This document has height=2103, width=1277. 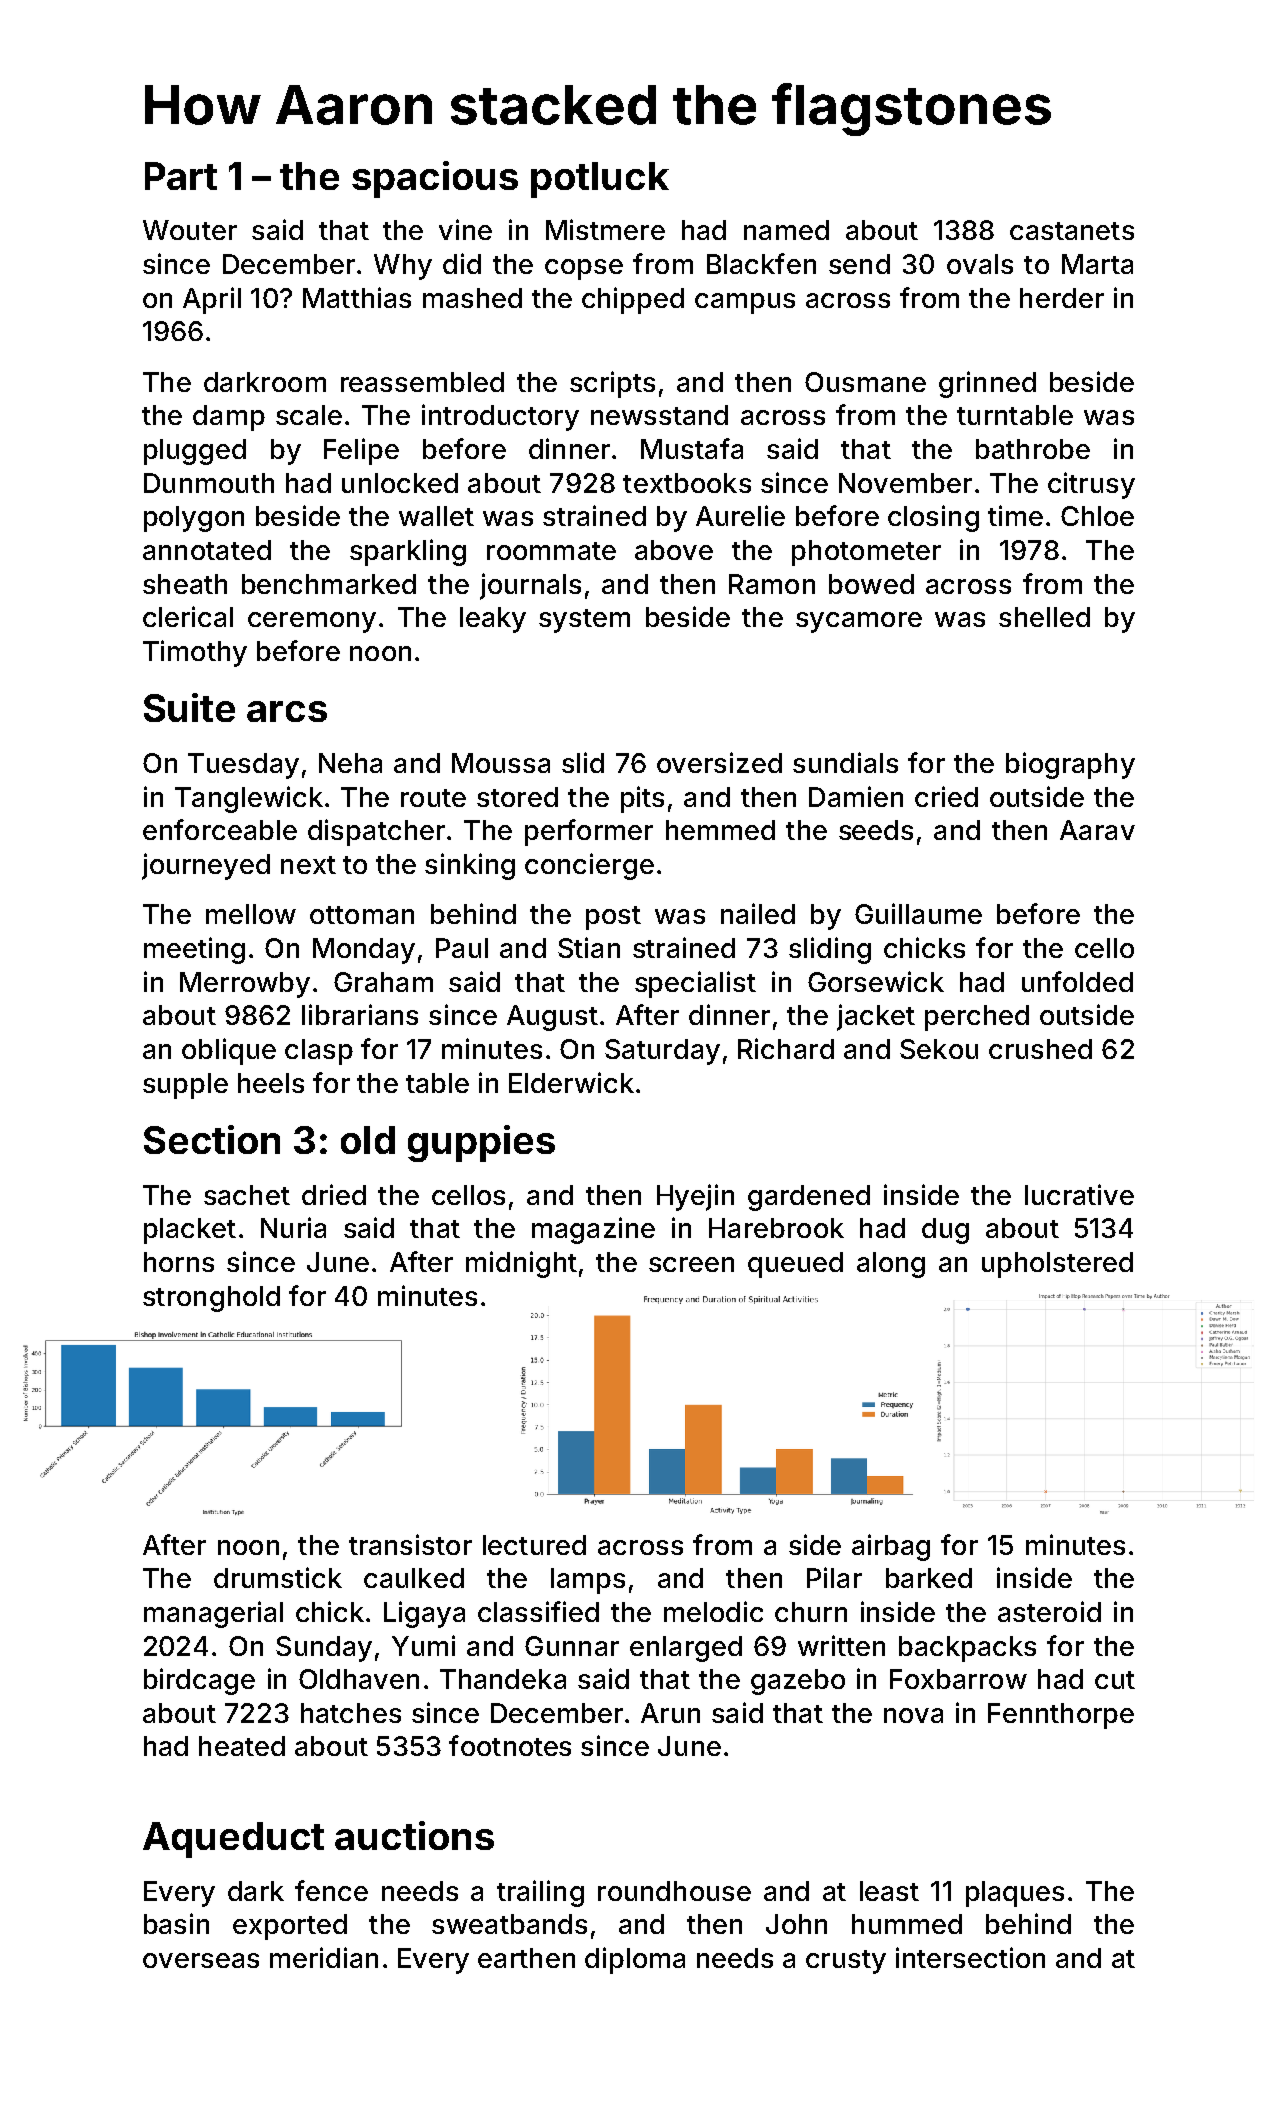 What do you see at coordinates (1049, 1611) in the document?
I see `asteroid` at bounding box center [1049, 1611].
